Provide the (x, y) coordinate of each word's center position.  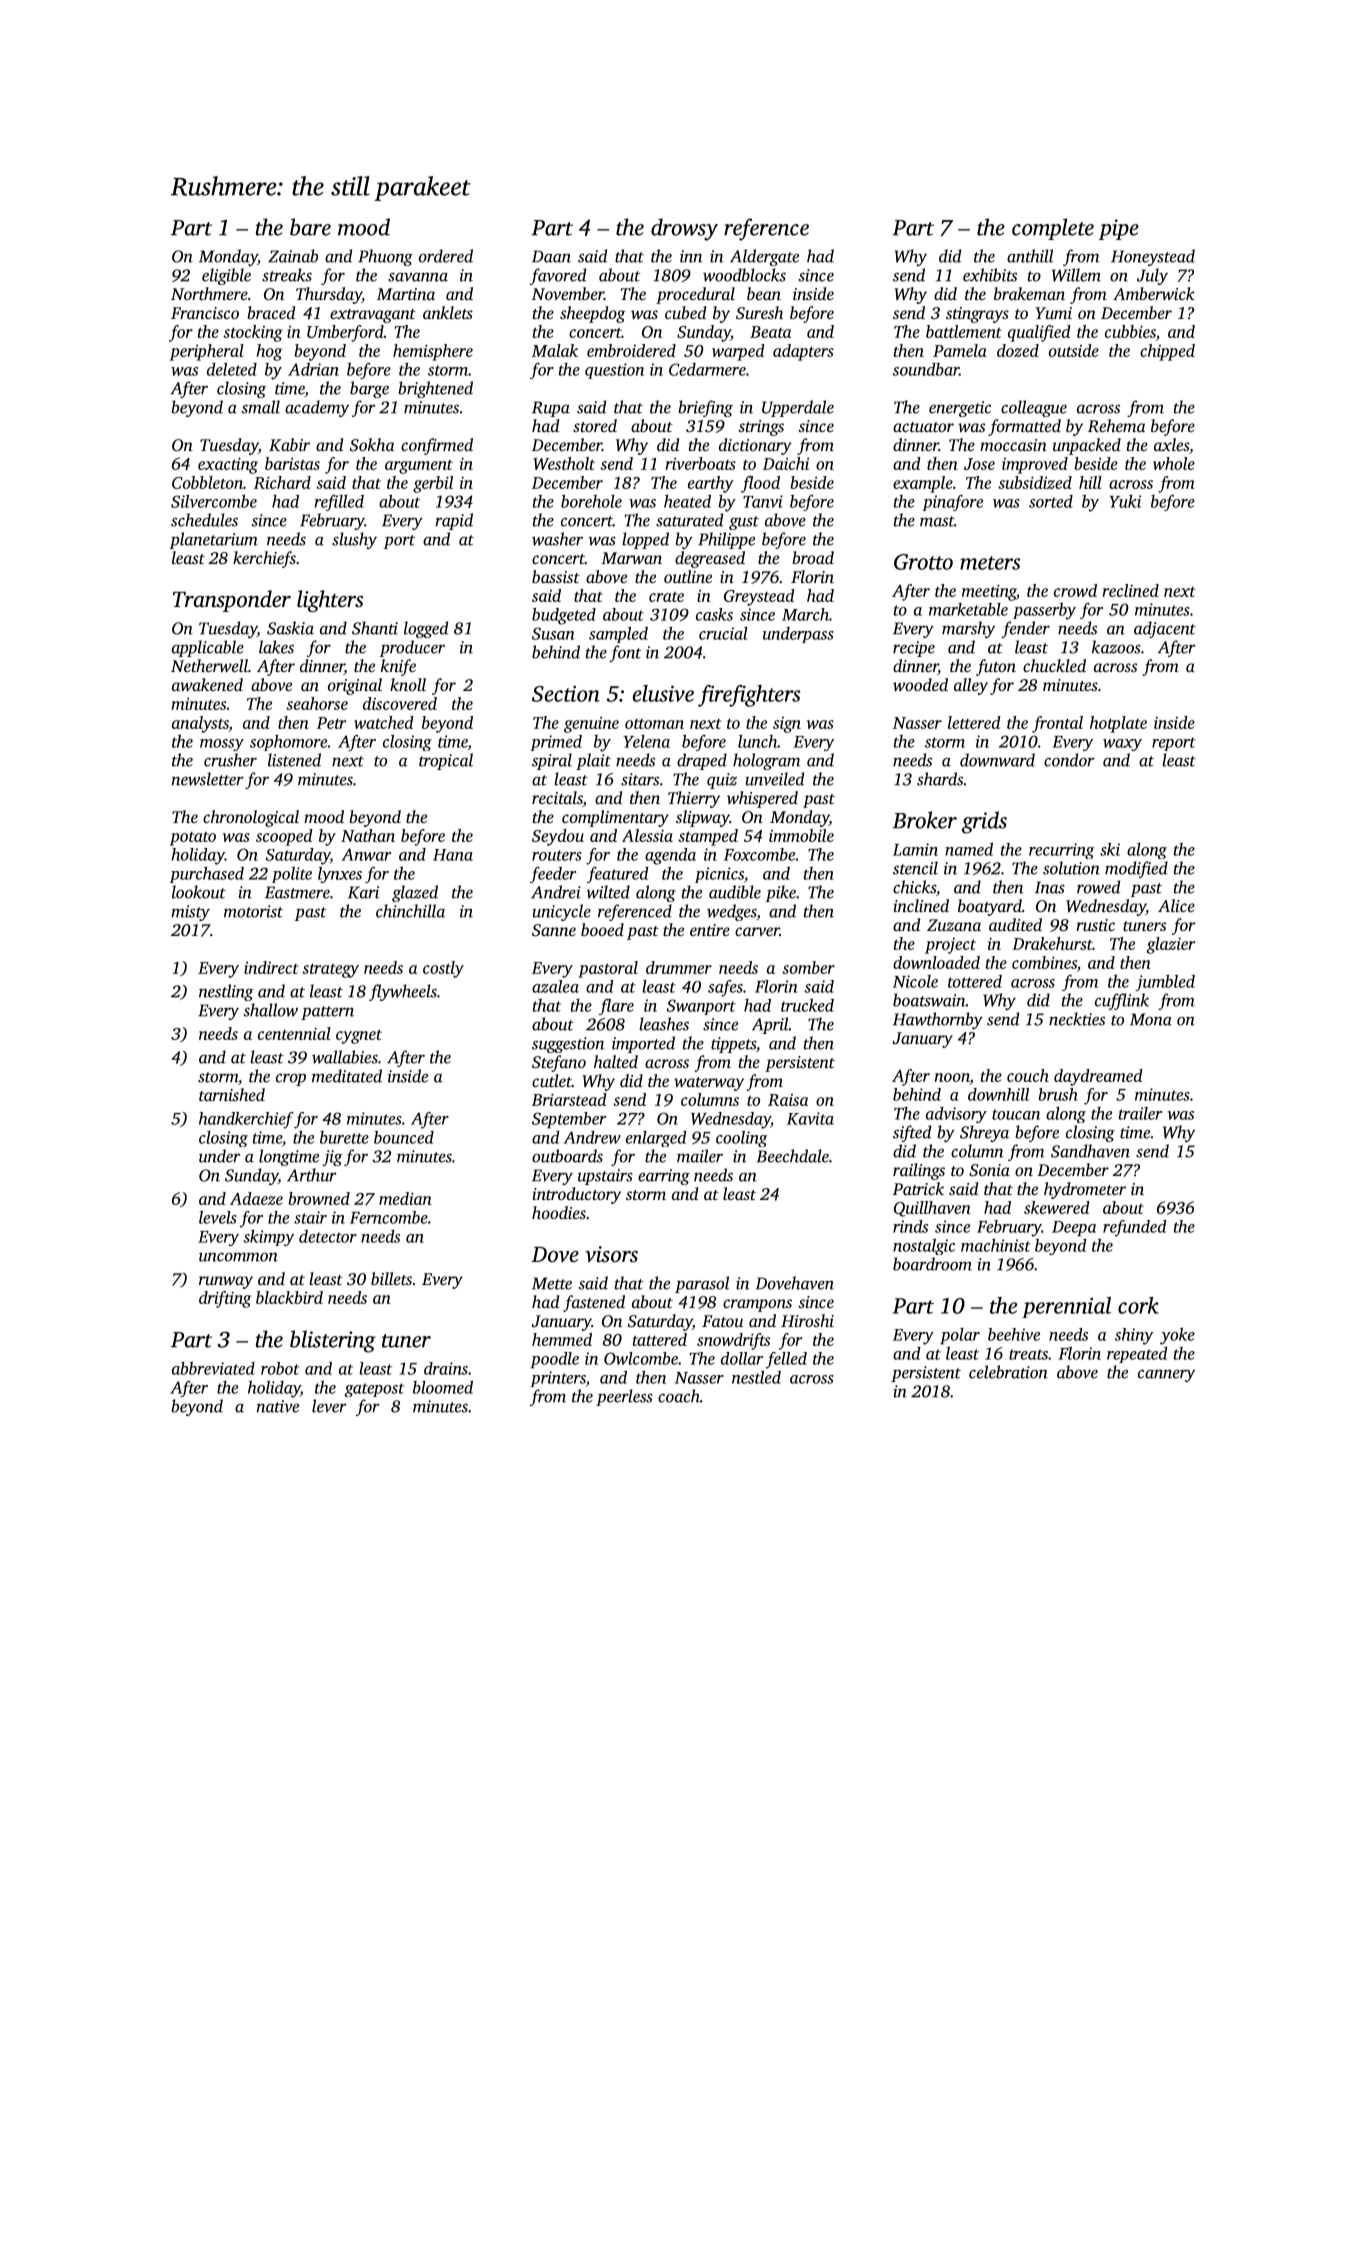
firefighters (749, 696)
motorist (253, 911)
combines (1044, 962)
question (614, 371)
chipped (1167, 352)
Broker (925, 820)
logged (426, 629)
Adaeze (256, 1198)
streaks (287, 275)
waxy (1122, 745)
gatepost (374, 1390)
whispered (762, 799)
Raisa (788, 1100)
